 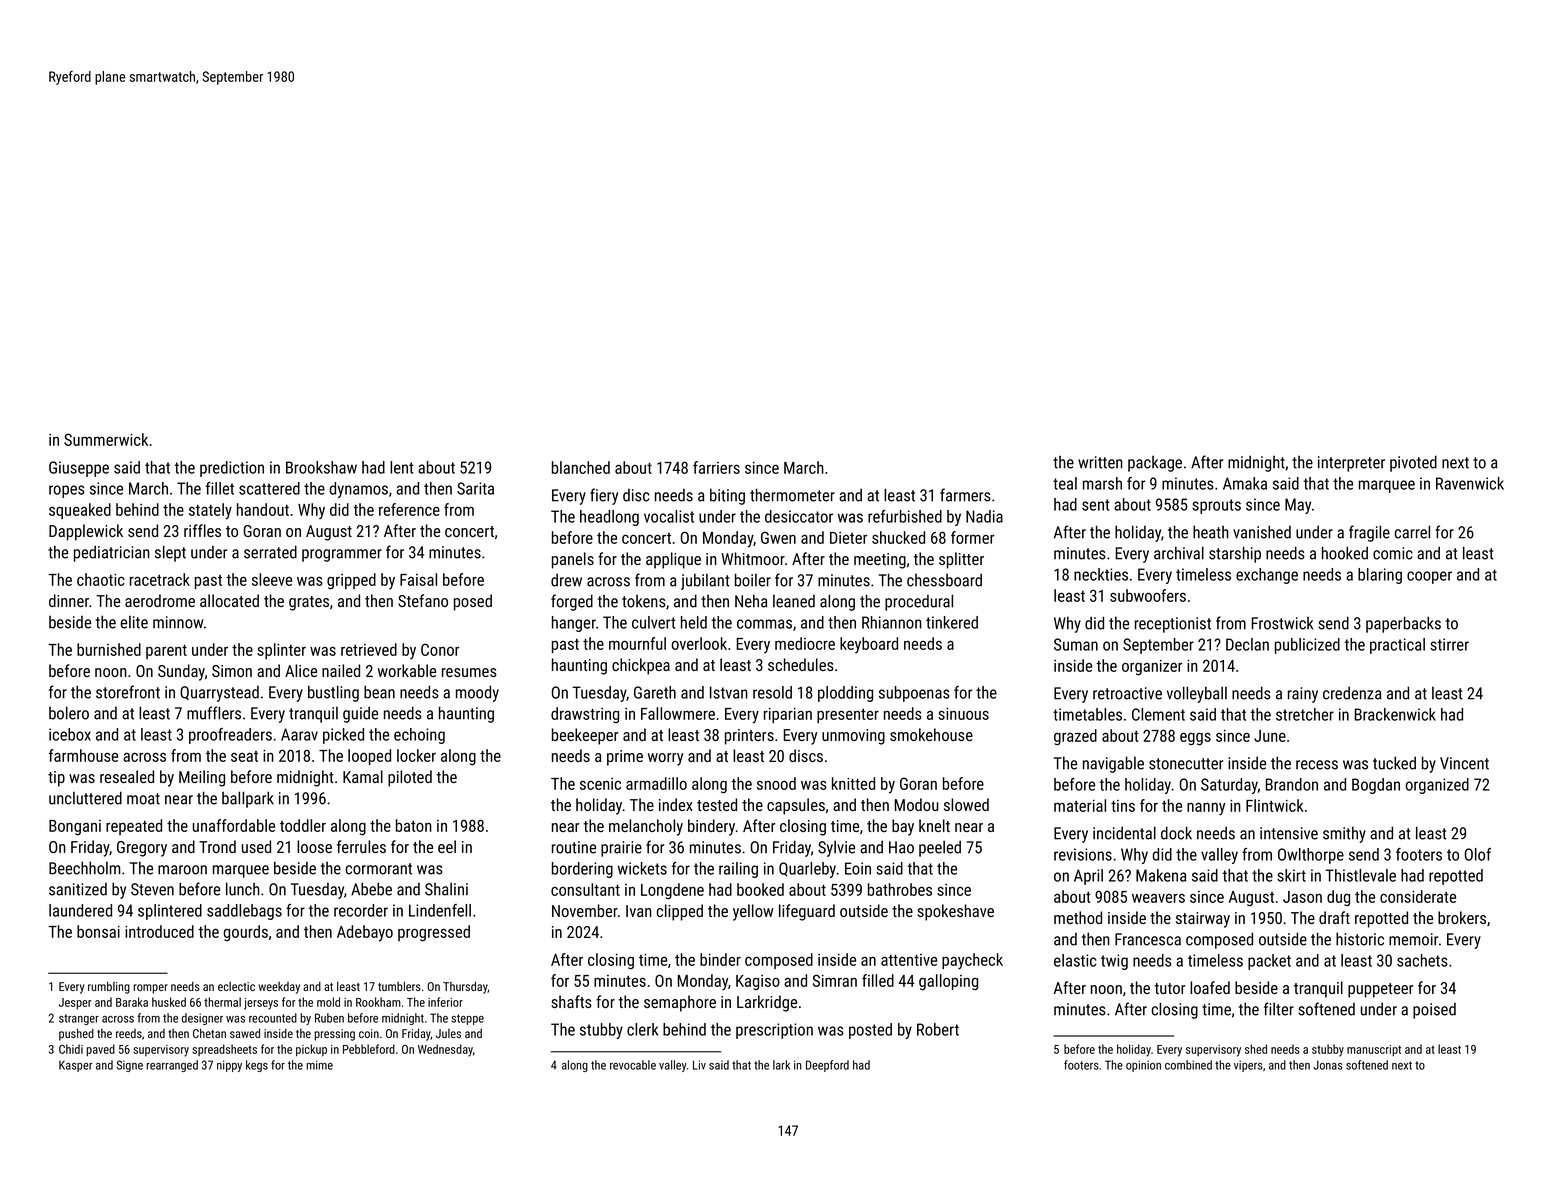 I want to click on programmer, so click(x=342, y=555).
